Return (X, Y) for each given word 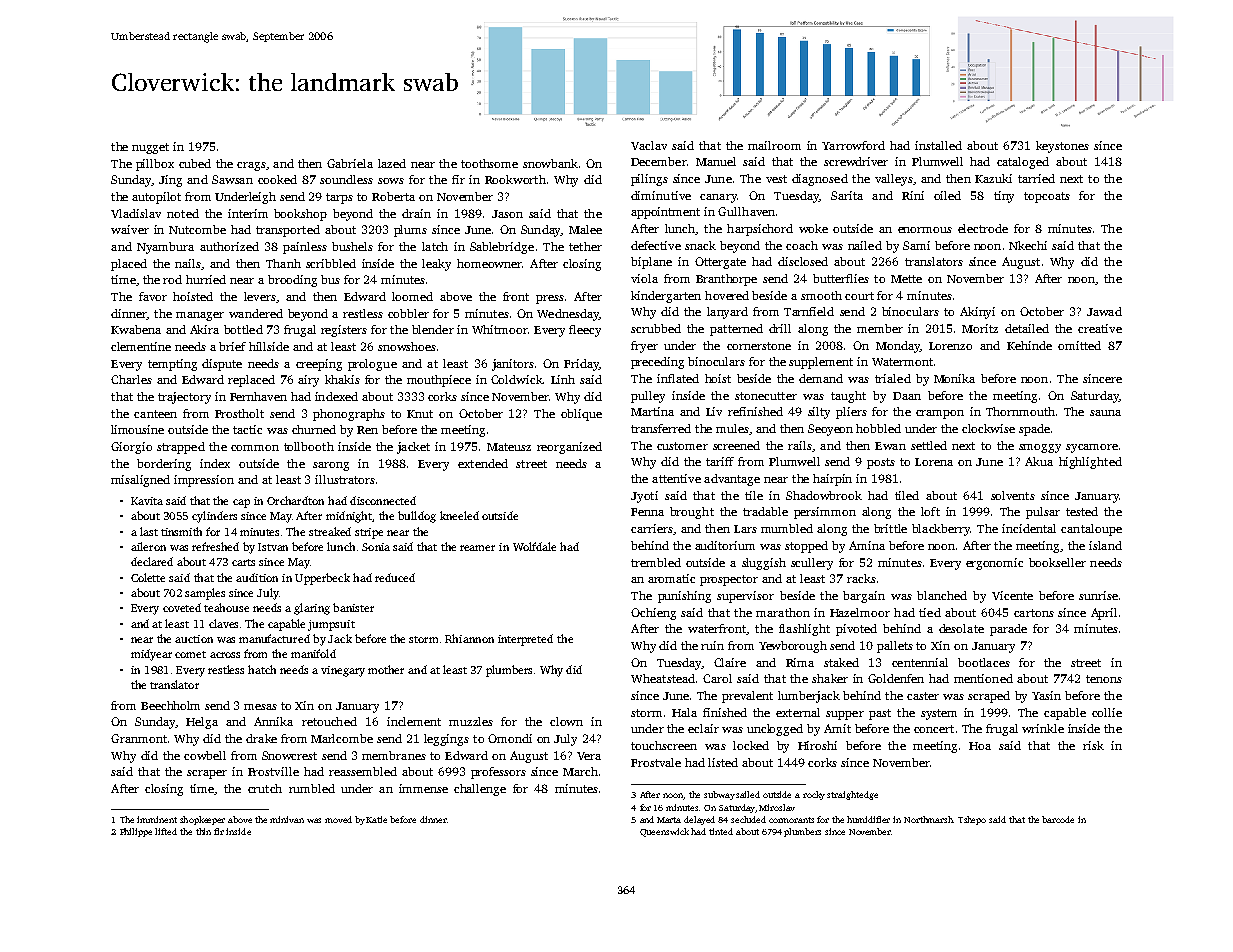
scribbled (331, 263)
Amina (867, 545)
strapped (181, 448)
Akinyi (977, 313)
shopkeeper (202, 820)
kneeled (459, 515)
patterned (736, 330)
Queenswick (664, 832)
